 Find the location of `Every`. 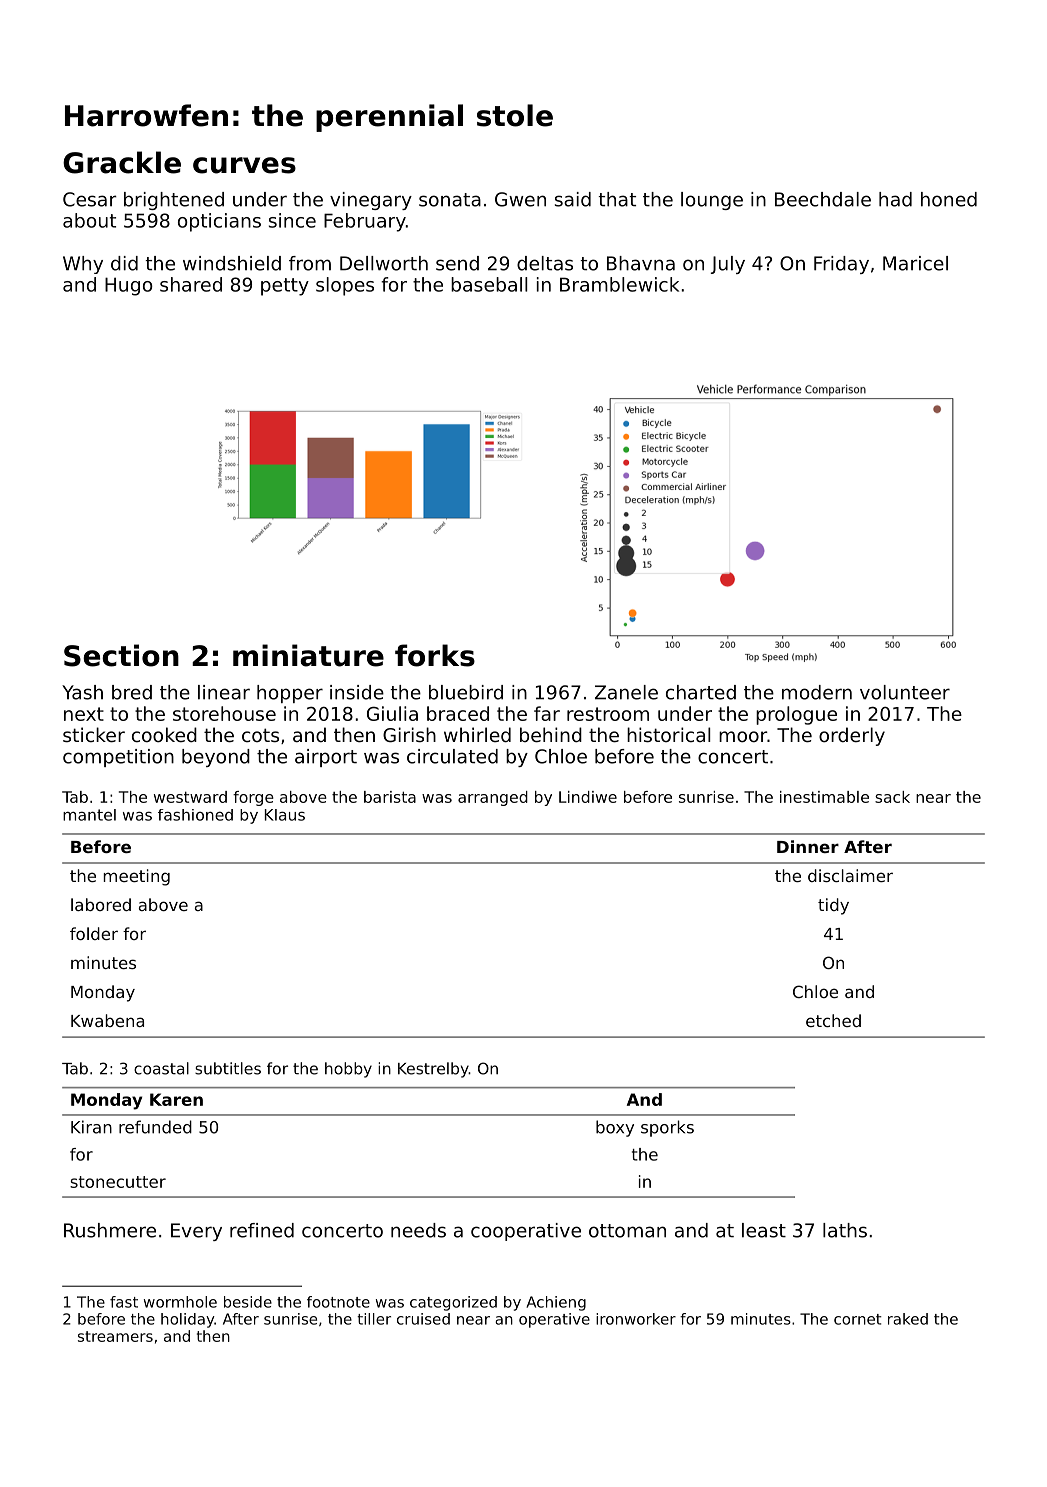

Every is located at coordinates (196, 1232).
